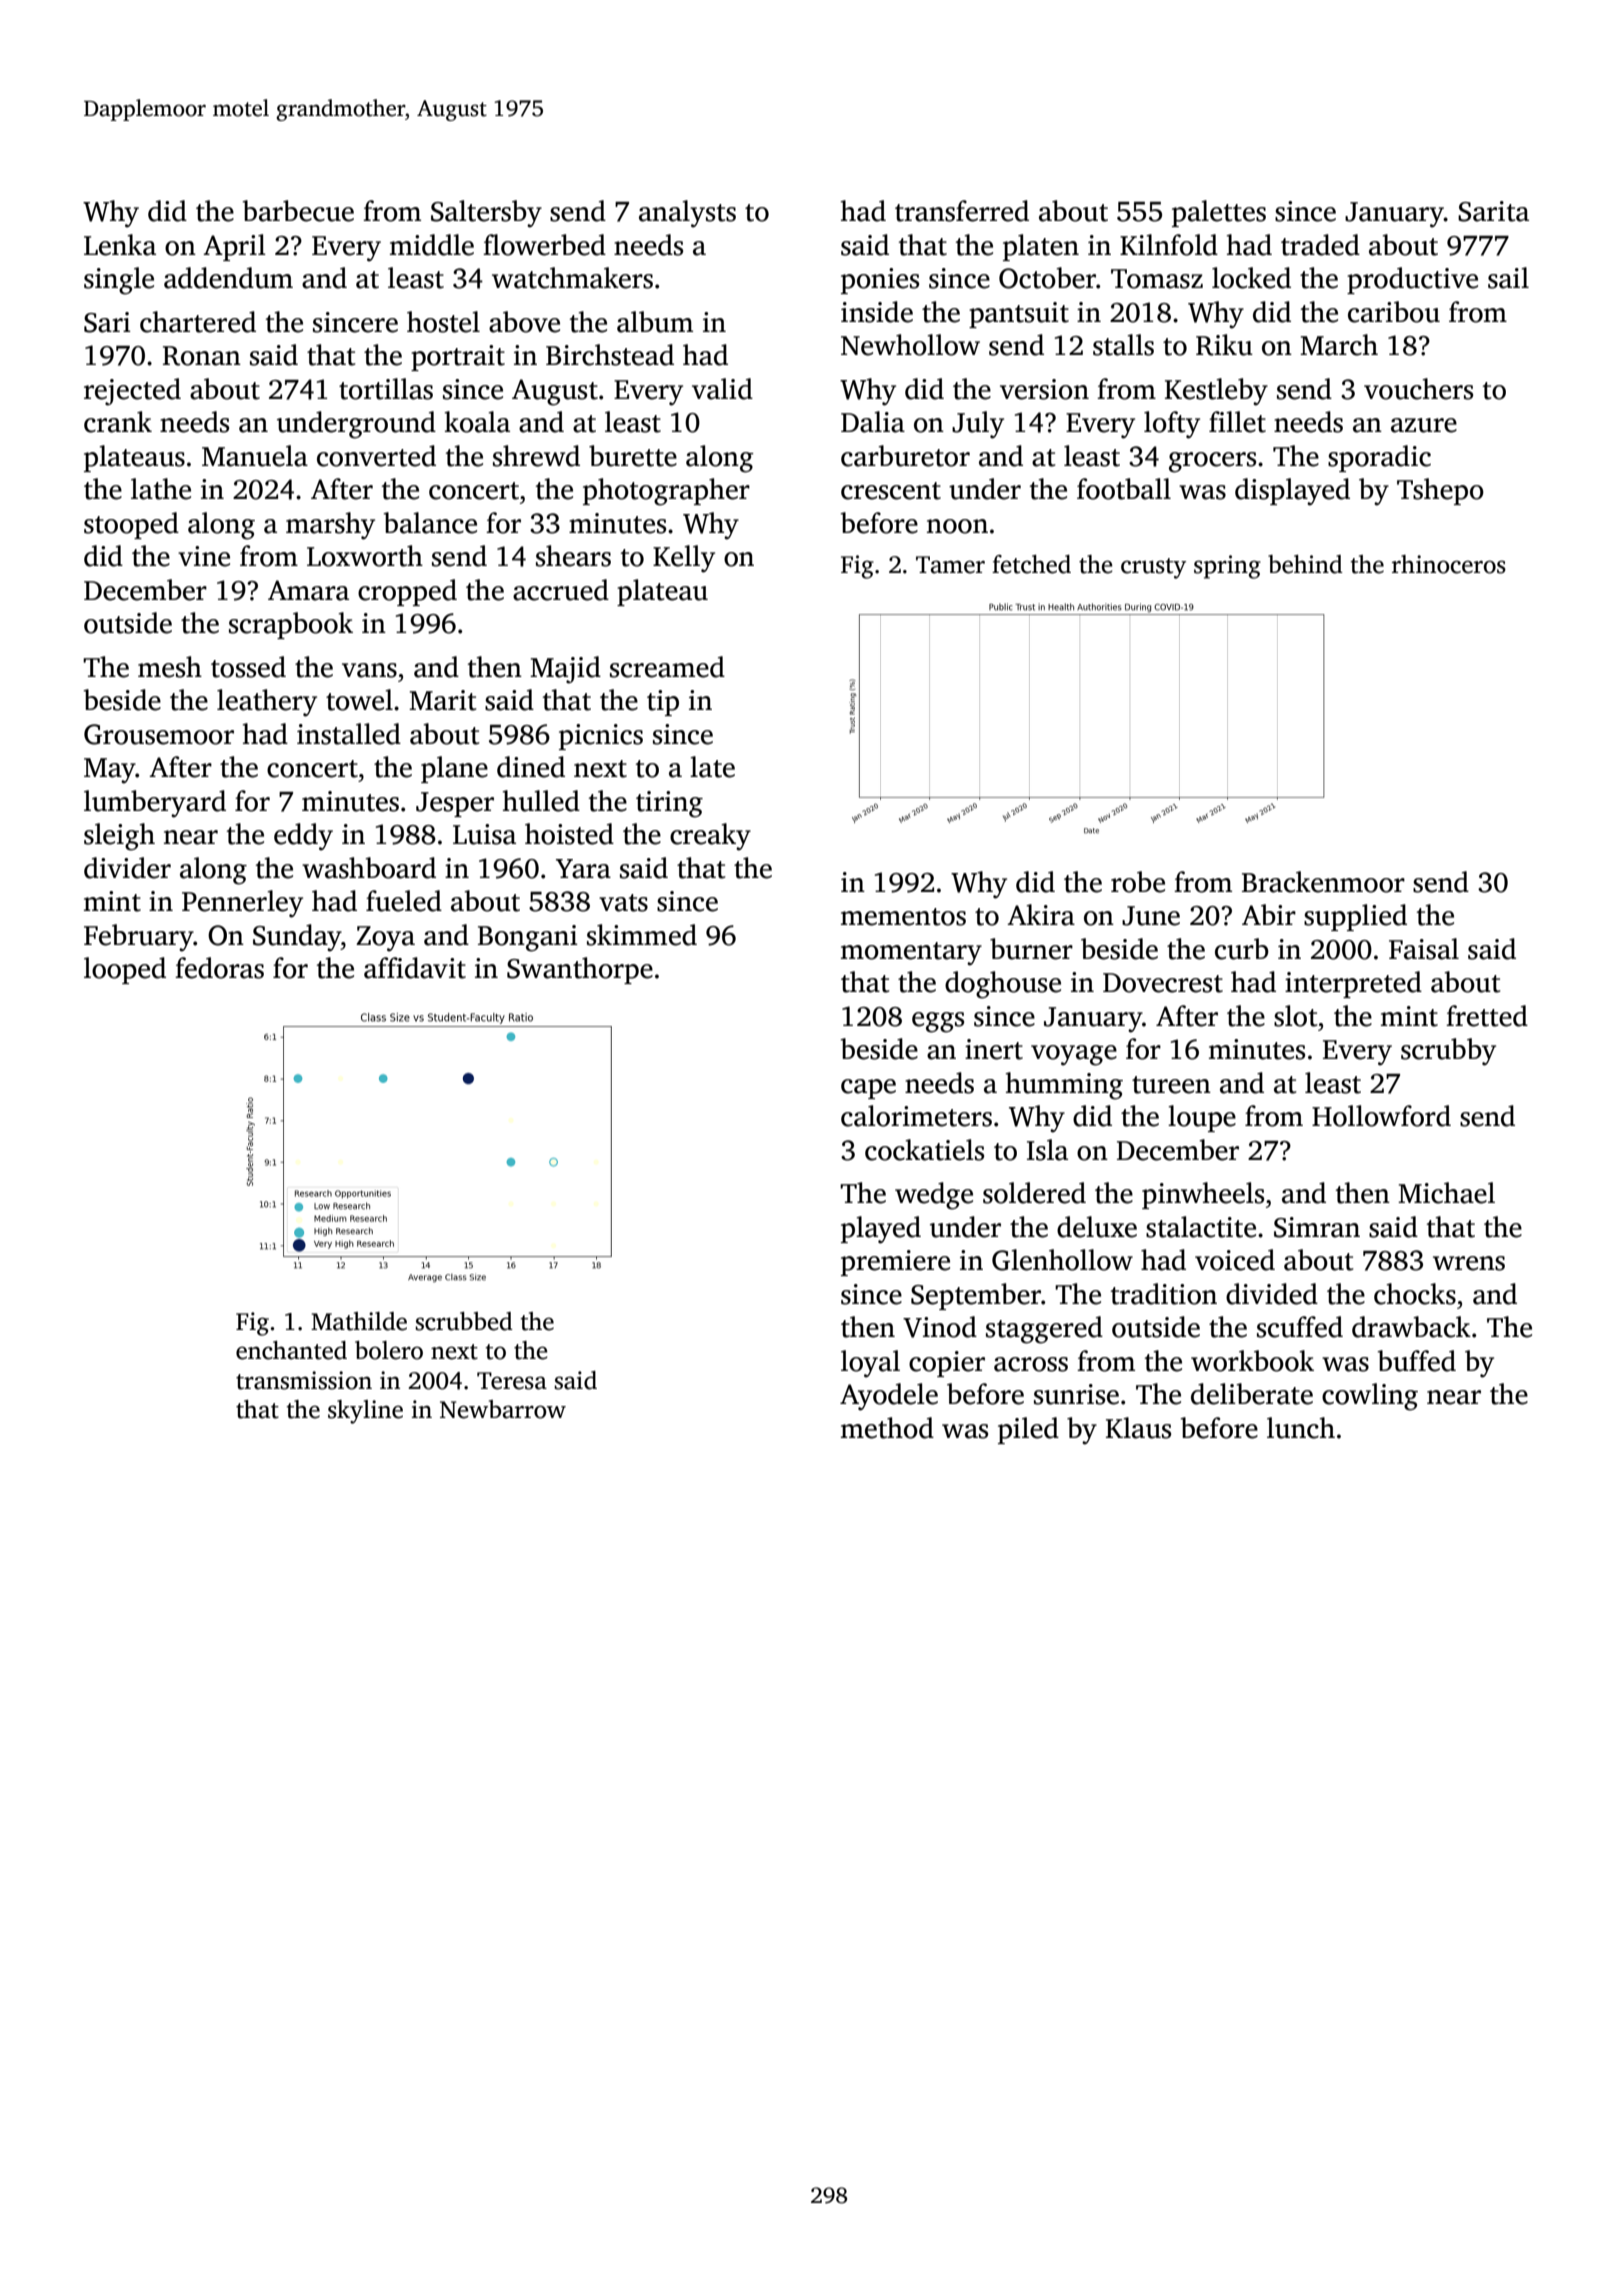  What do you see at coordinates (895, 1263) in the screenshot?
I see `premiere` at bounding box center [895, 1263].
